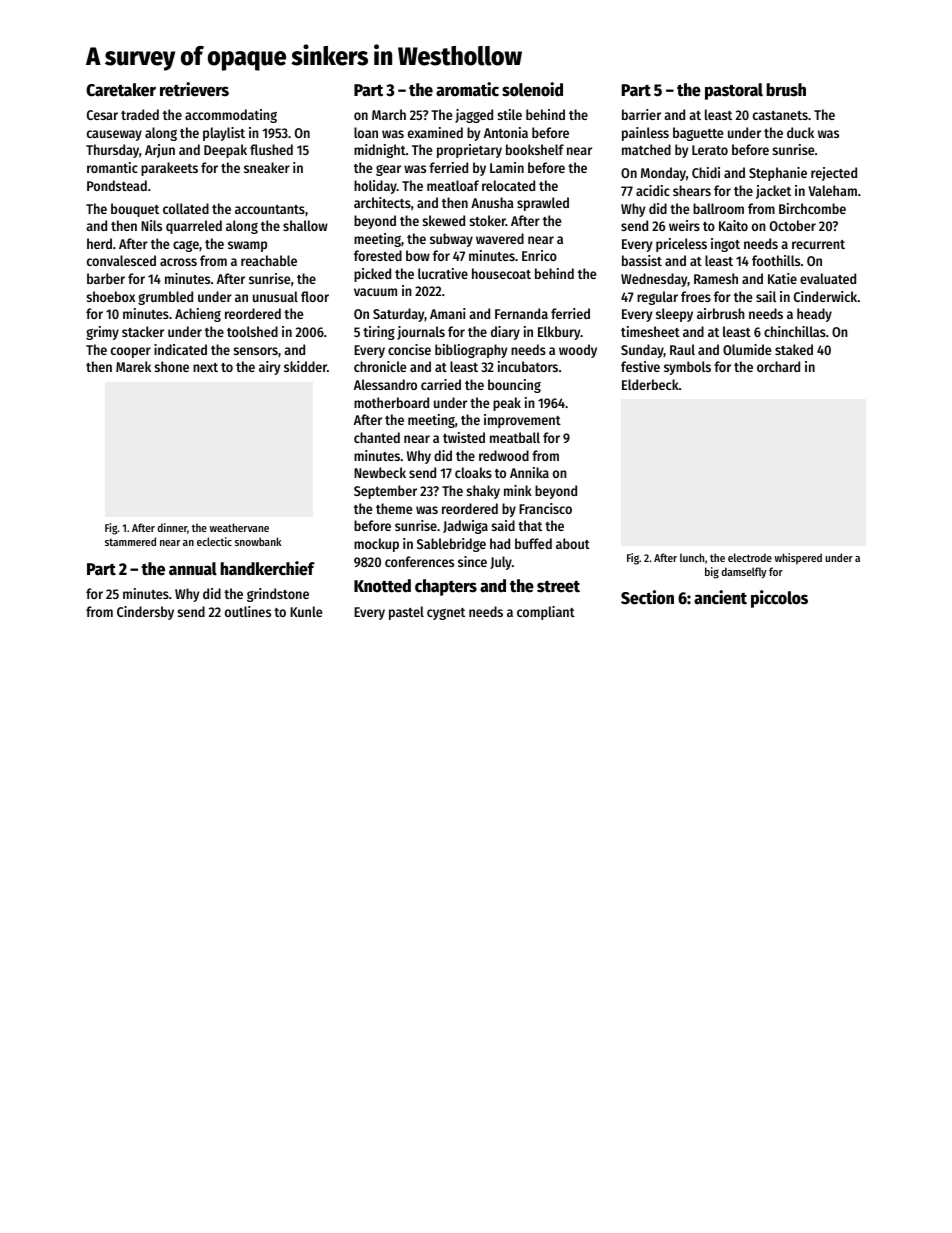 This screenshot has height=1233, width=952. Describe the element at coordinates (528, 366) in the screenshot. I see `incubators` at that location.
